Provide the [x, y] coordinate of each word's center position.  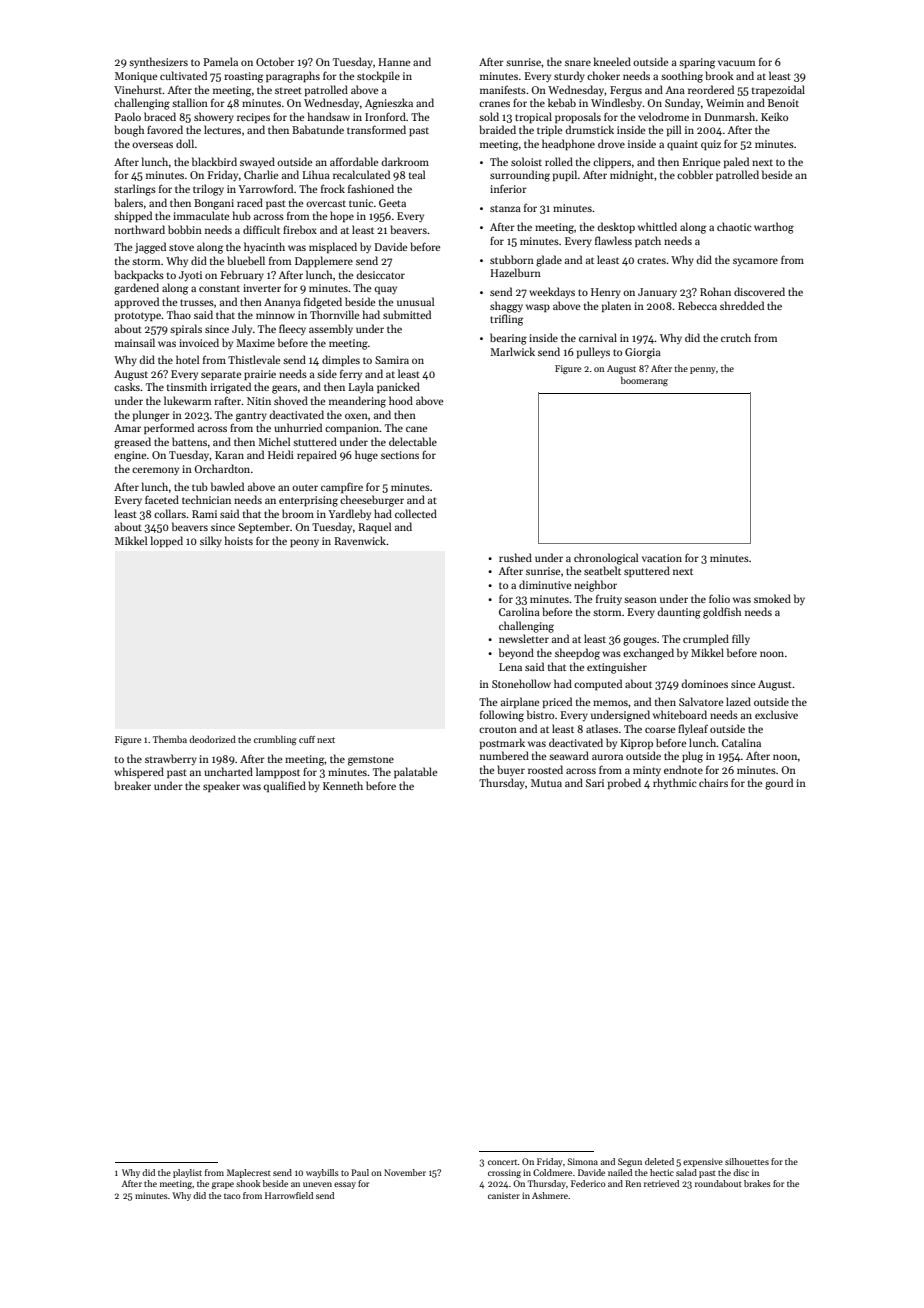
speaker [221, 786]
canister [504, 1195]
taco [232, 1196]
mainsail [135, 342]
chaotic [734, 226]
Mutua [546, 783]
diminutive [545, 584]
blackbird [214, 161]
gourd [779, 784]
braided [497, 129]
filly [741, 639]
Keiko [774, 116]
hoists [239, 540]
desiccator [380, 274]
